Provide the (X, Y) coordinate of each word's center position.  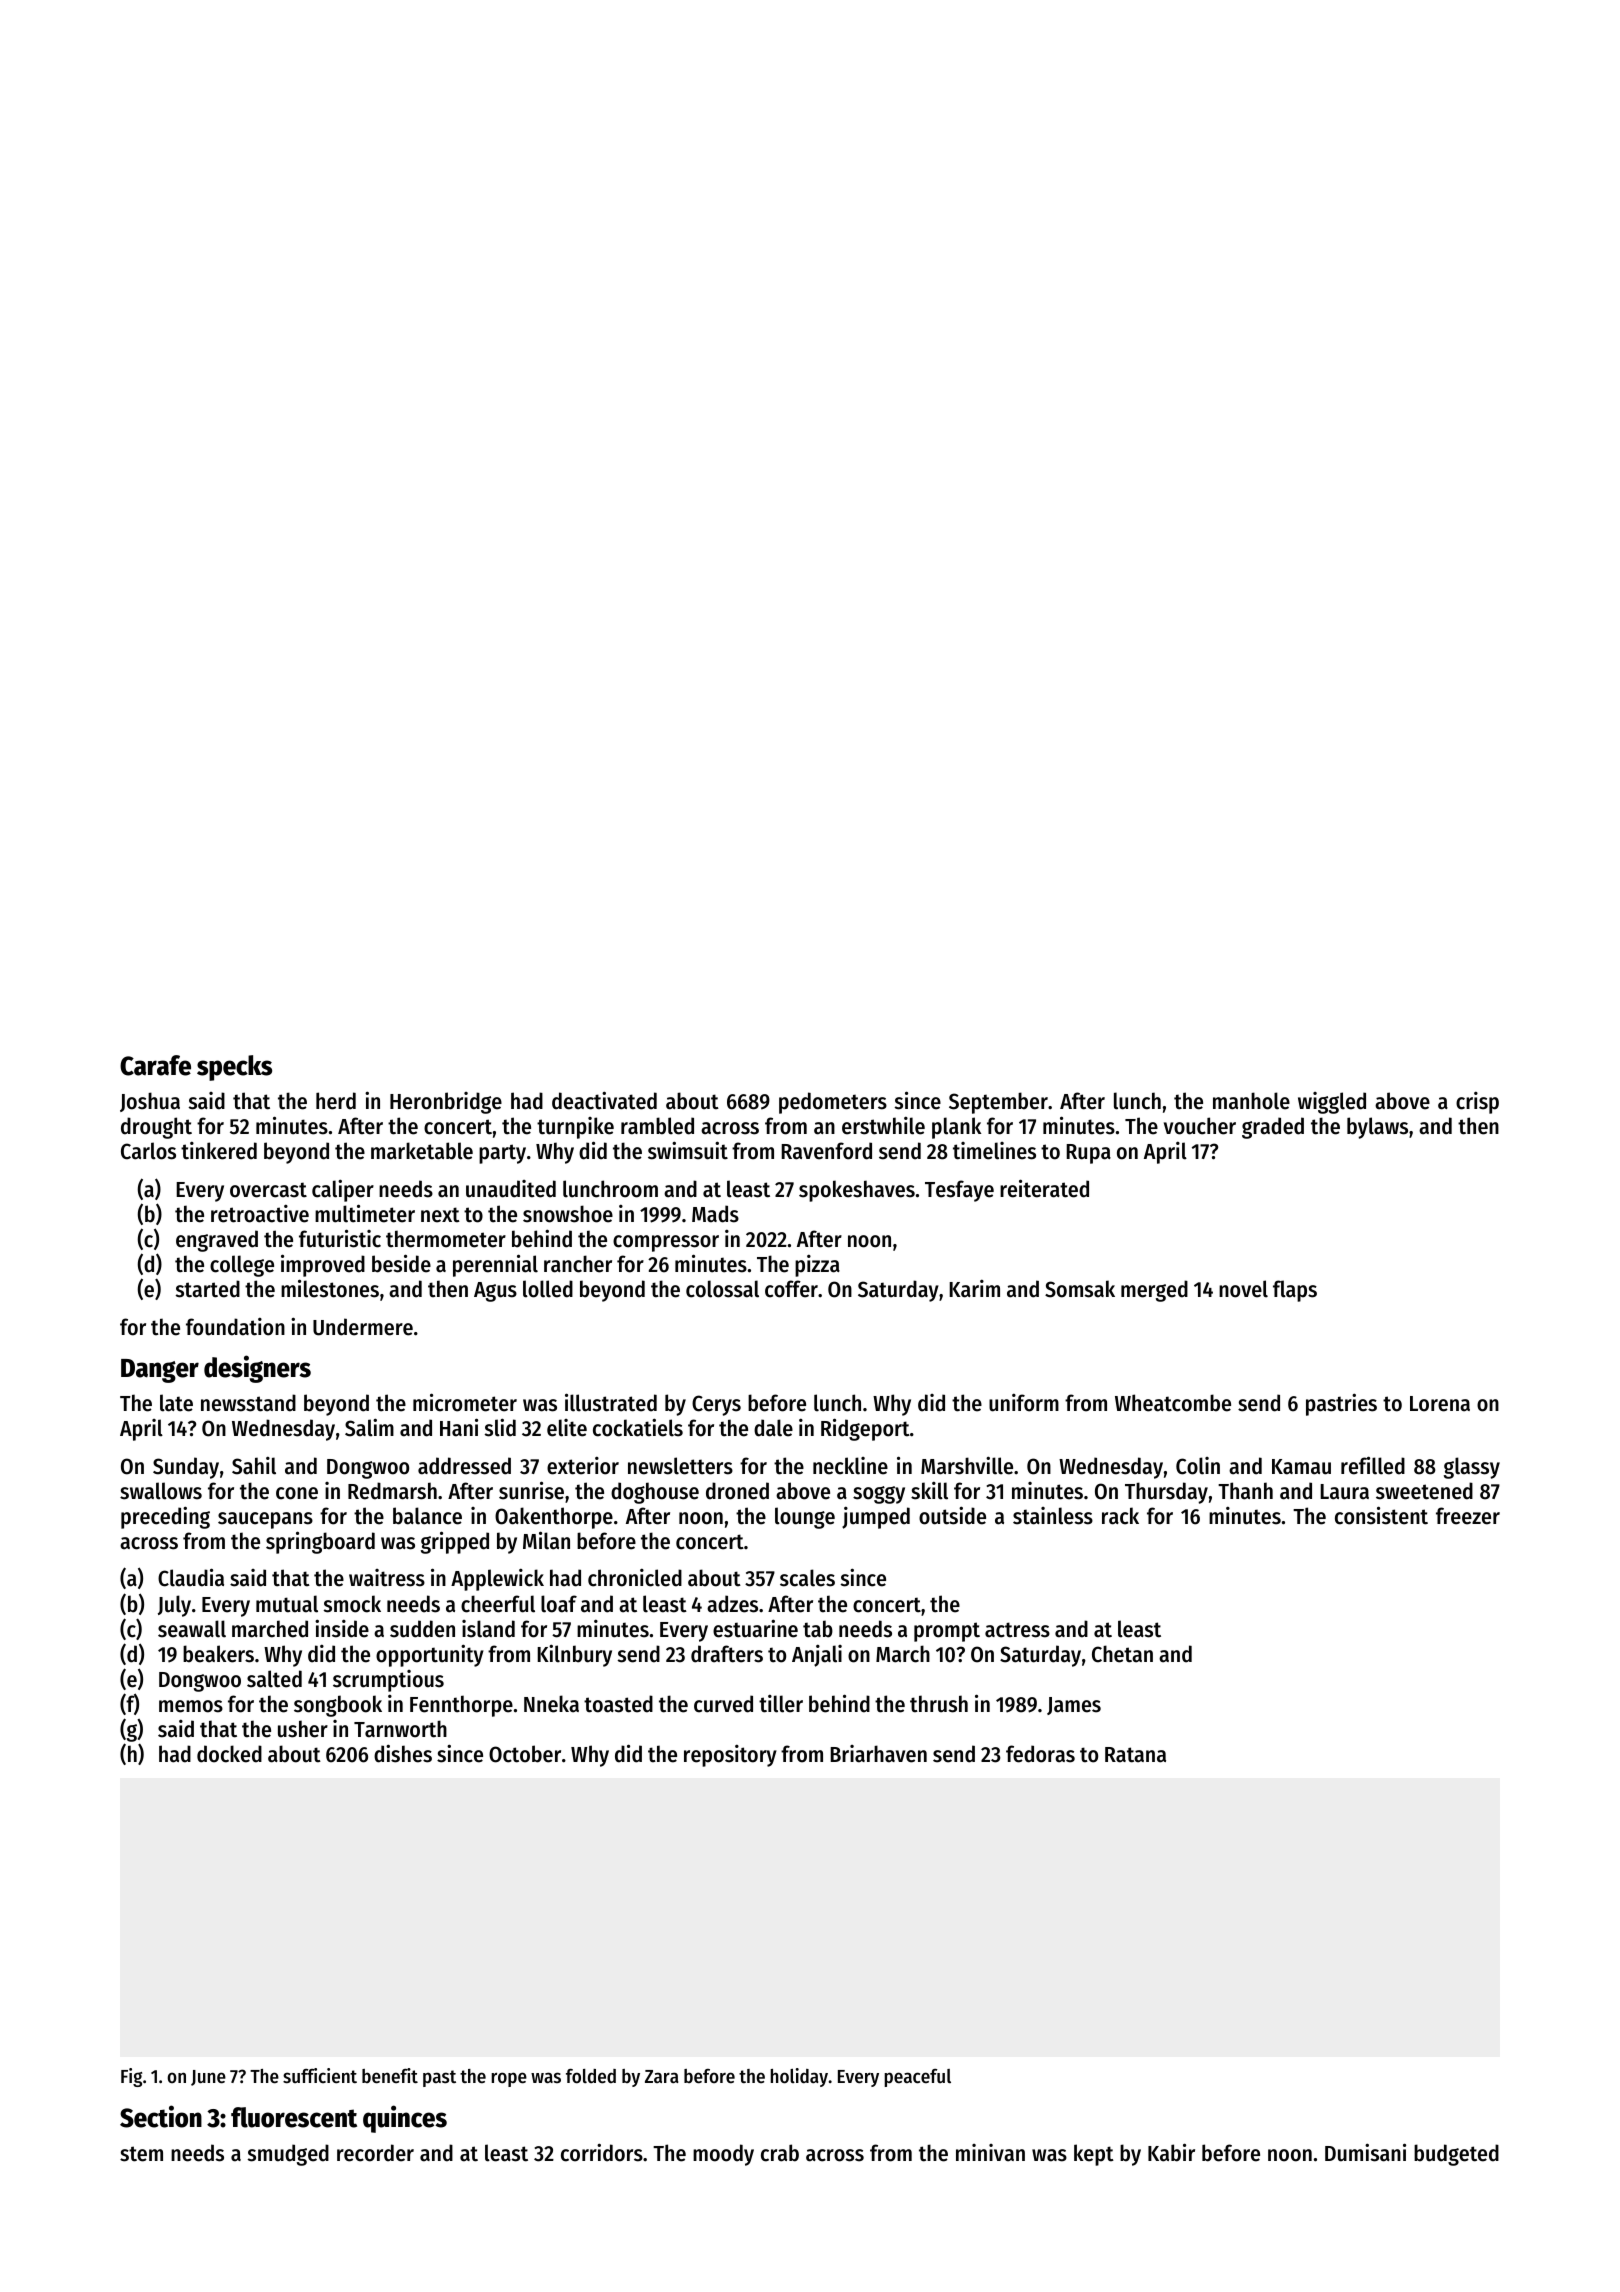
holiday (799, 2077)
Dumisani (1365, 2152)
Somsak (1080, 1289)
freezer (1468, 1516)
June (208, 2078)
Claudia (191, 1577)
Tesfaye (959, 1191)
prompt (947, 1632)
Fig (131, 2077)
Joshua (150, 1102)
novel (1243, 1289)
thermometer (446, 1239)
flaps (1295, 1291)
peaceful (917, 2078)
